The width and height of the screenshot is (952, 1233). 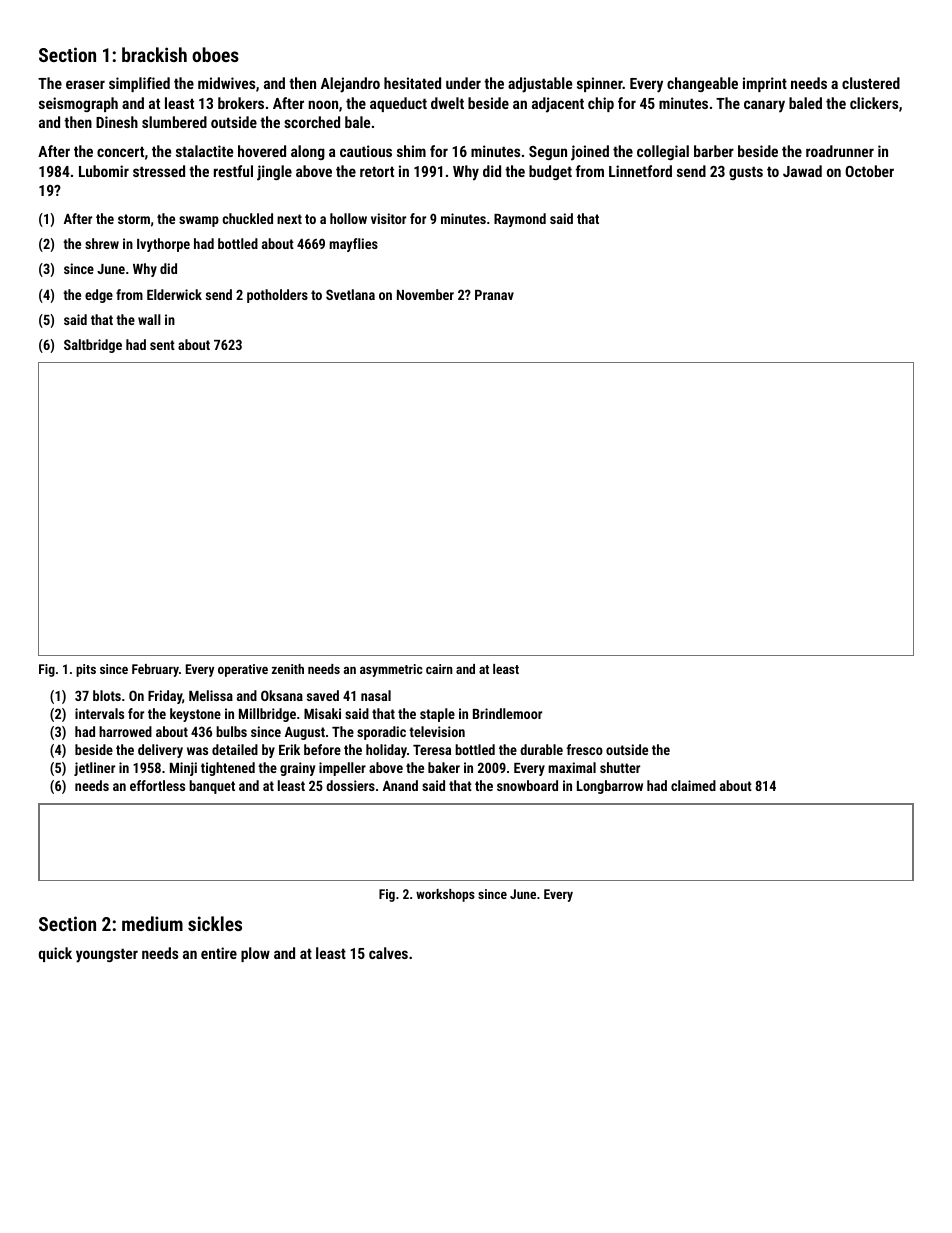 I want to click on Oksana, so click(x=282, y=695).
